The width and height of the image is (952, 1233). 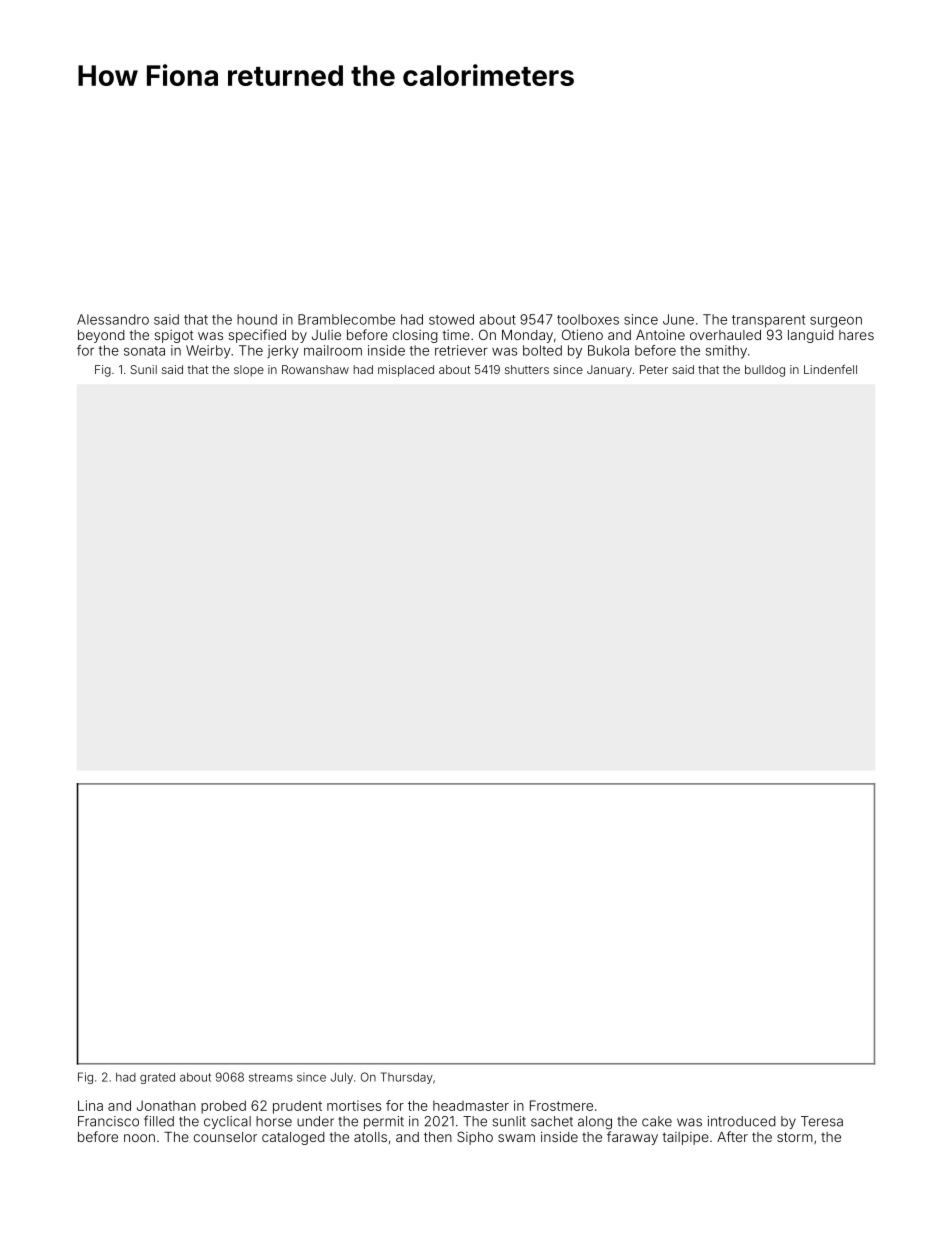 What do you see at coordinates (143, 369) in the image?
I see `Sunil` at bounding box center [143, 369].
